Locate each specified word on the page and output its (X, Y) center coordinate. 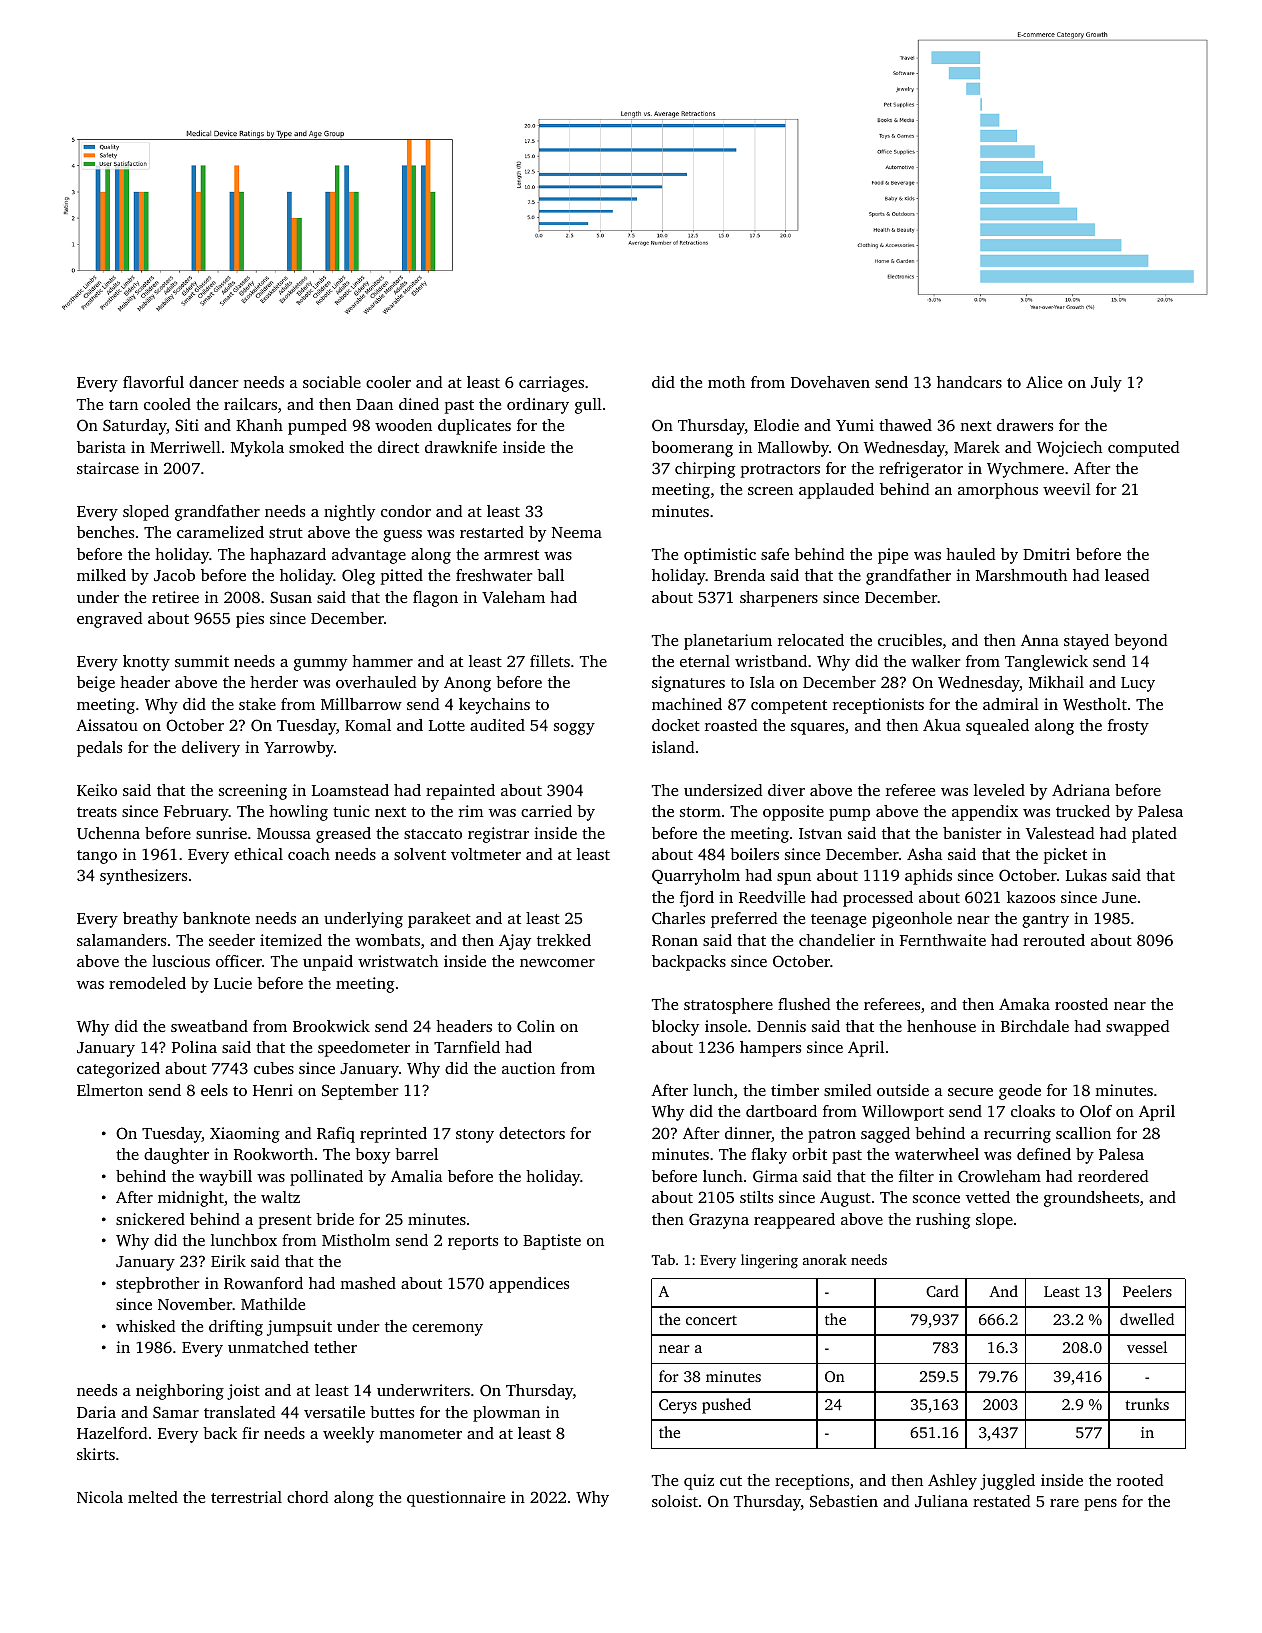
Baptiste (552, 1242)
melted (153, 1497)
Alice (1044, 382)
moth (726, 382)
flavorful (153, 382)
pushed (726, 1406)
